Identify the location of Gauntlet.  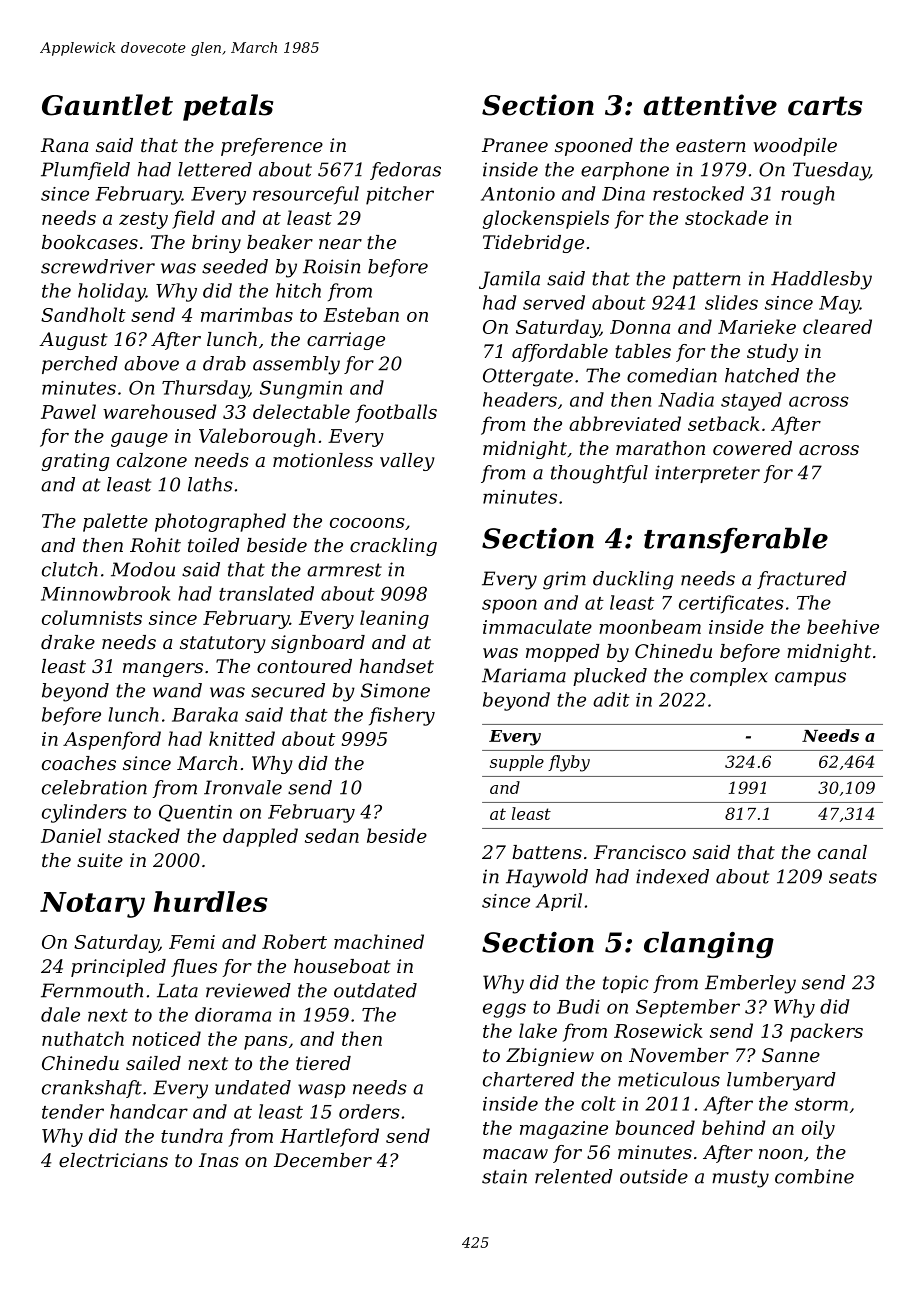
(107, 105).
